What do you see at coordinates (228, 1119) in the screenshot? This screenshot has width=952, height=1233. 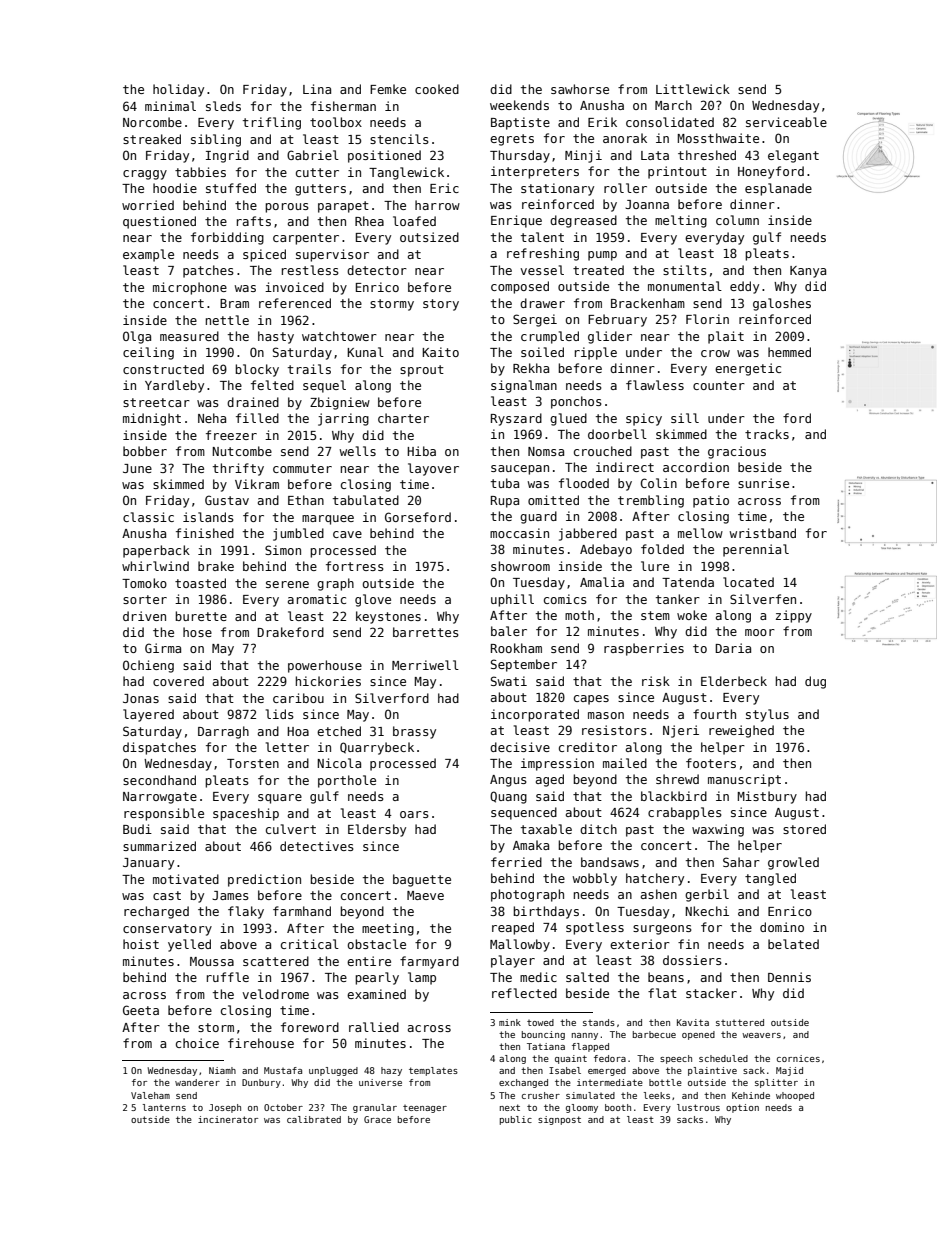 I see `incinerator` at bounding box center [228, 1119].
